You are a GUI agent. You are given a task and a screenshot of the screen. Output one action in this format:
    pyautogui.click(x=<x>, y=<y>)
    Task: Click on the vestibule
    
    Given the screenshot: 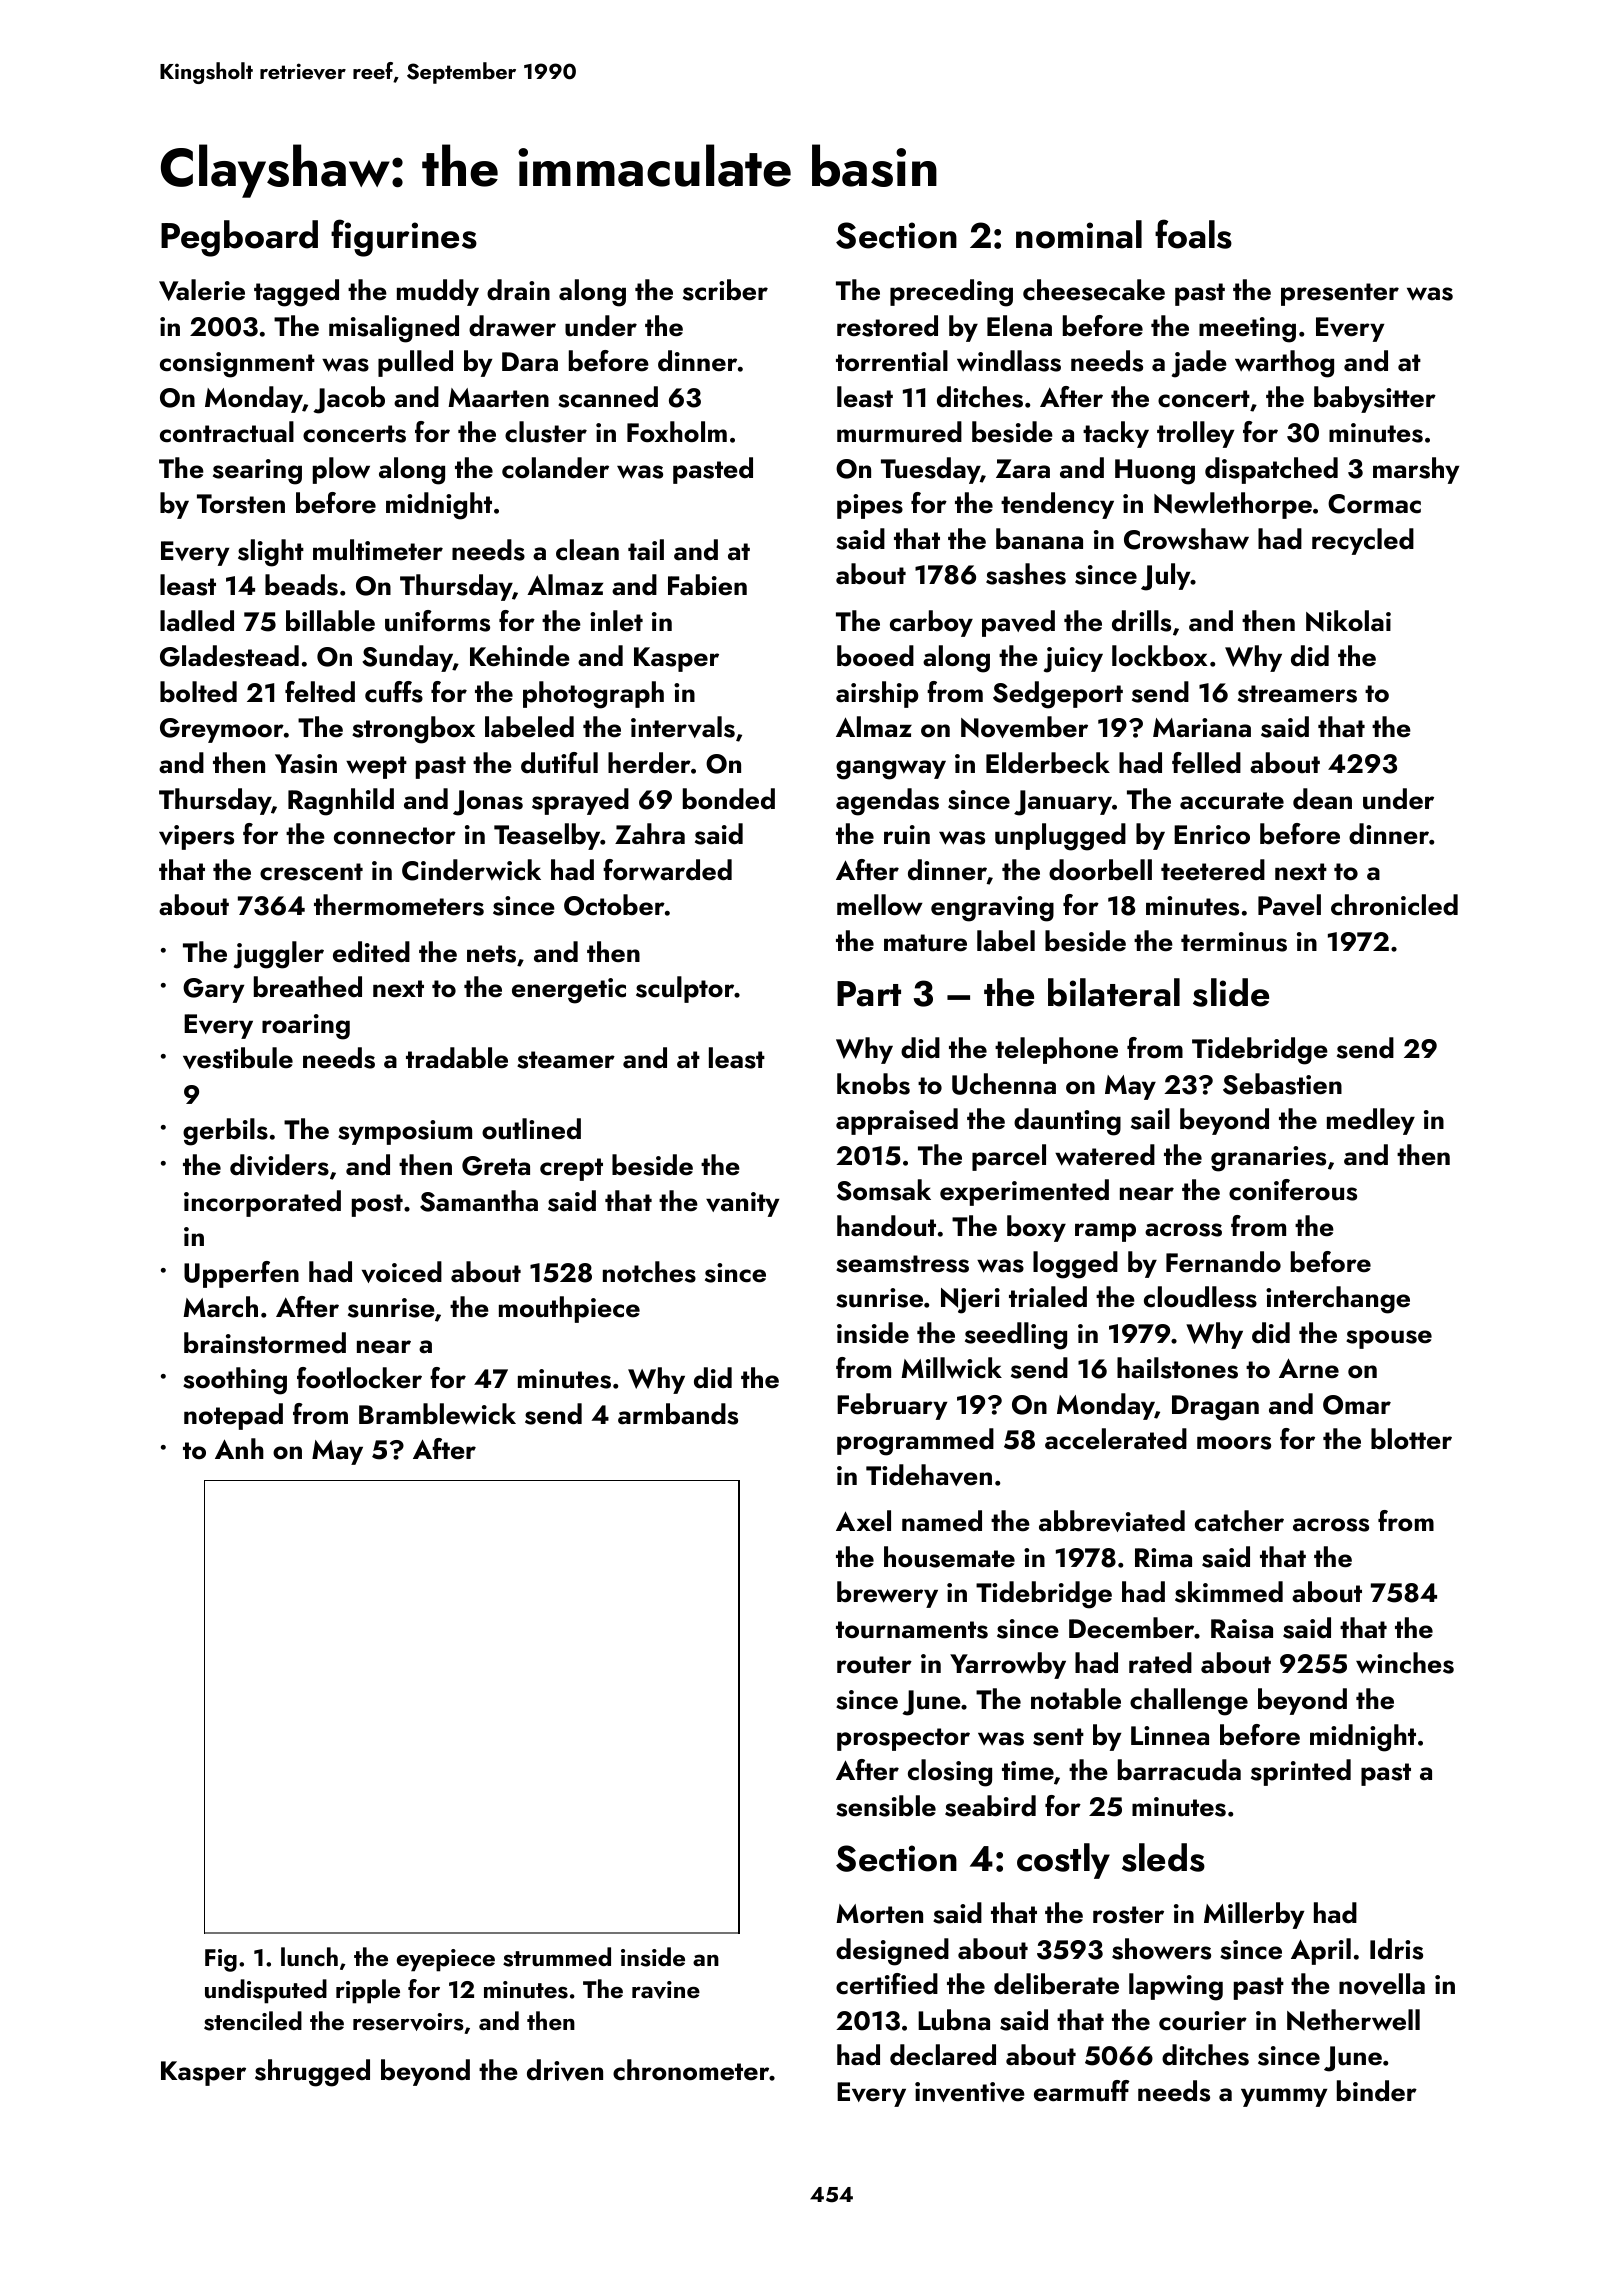 What is the action you would take?
    pyautogui.click(x=238, y=1058)
